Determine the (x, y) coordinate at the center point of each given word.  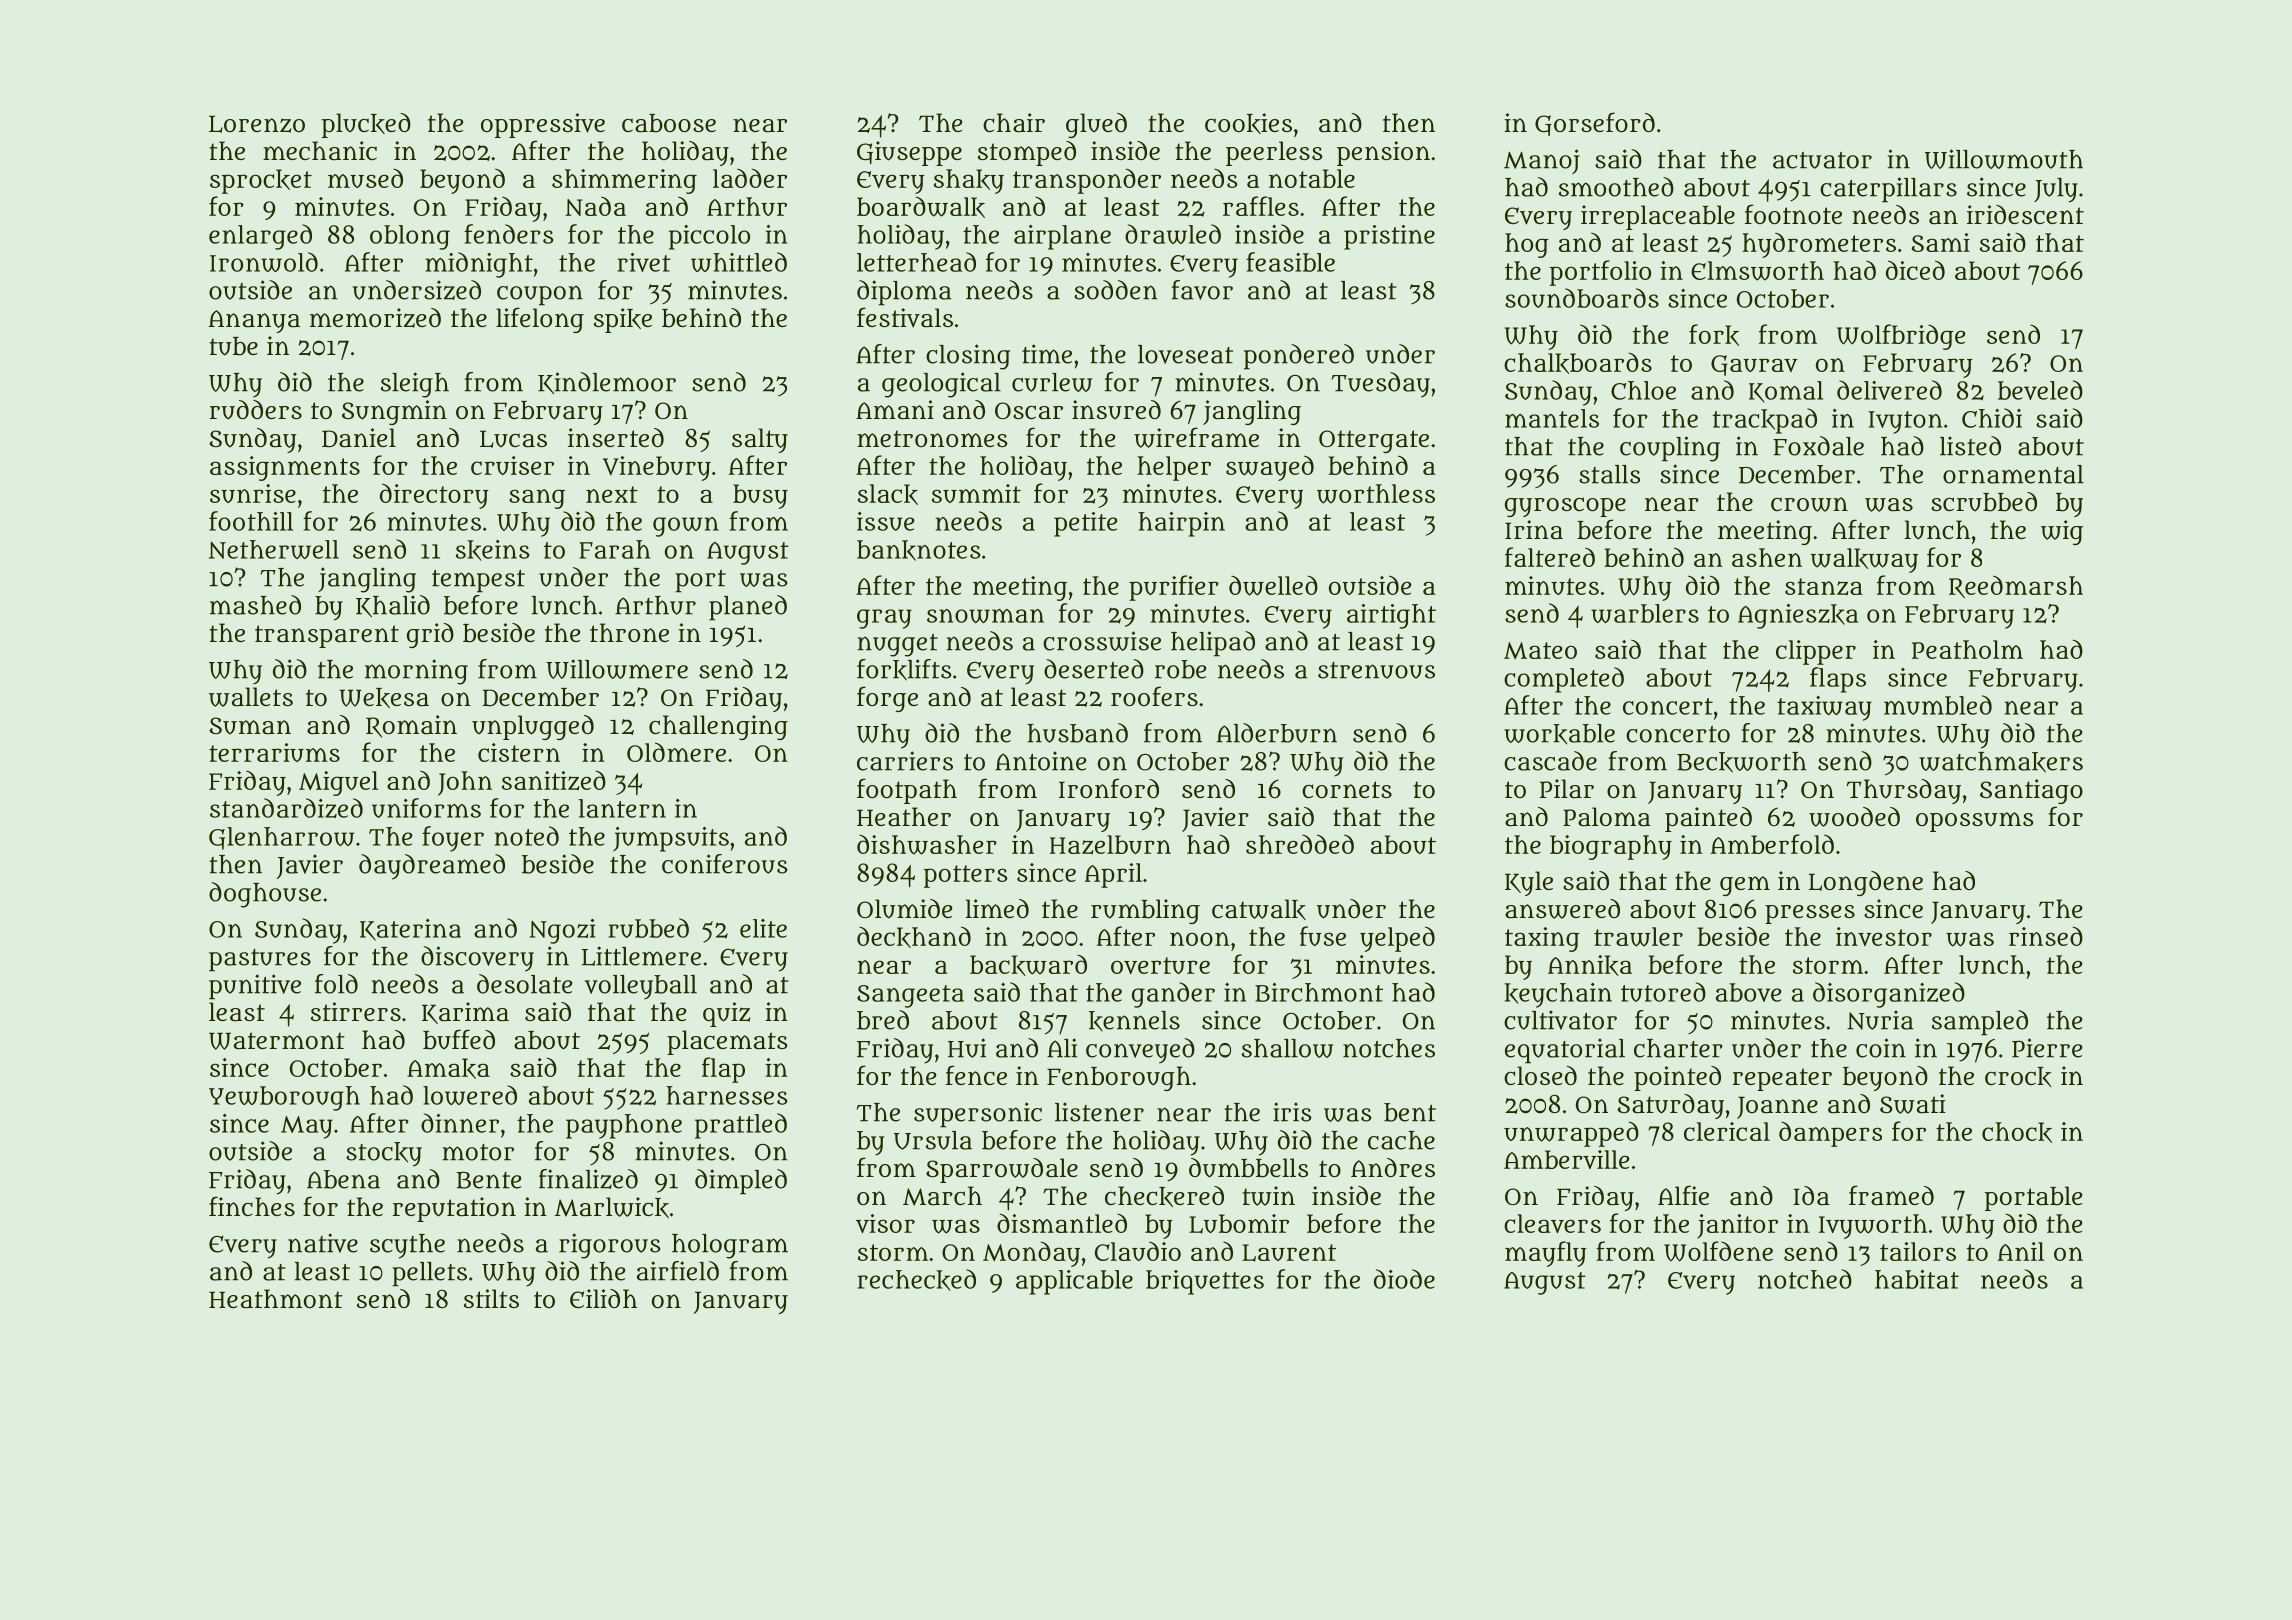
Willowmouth (2004, 159)
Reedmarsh (2016, 586)
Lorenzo (257, 124)
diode (1404, 1279)
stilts (491, 1298)
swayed (1270, 468)
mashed (255, 605)
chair (1014, 123)
